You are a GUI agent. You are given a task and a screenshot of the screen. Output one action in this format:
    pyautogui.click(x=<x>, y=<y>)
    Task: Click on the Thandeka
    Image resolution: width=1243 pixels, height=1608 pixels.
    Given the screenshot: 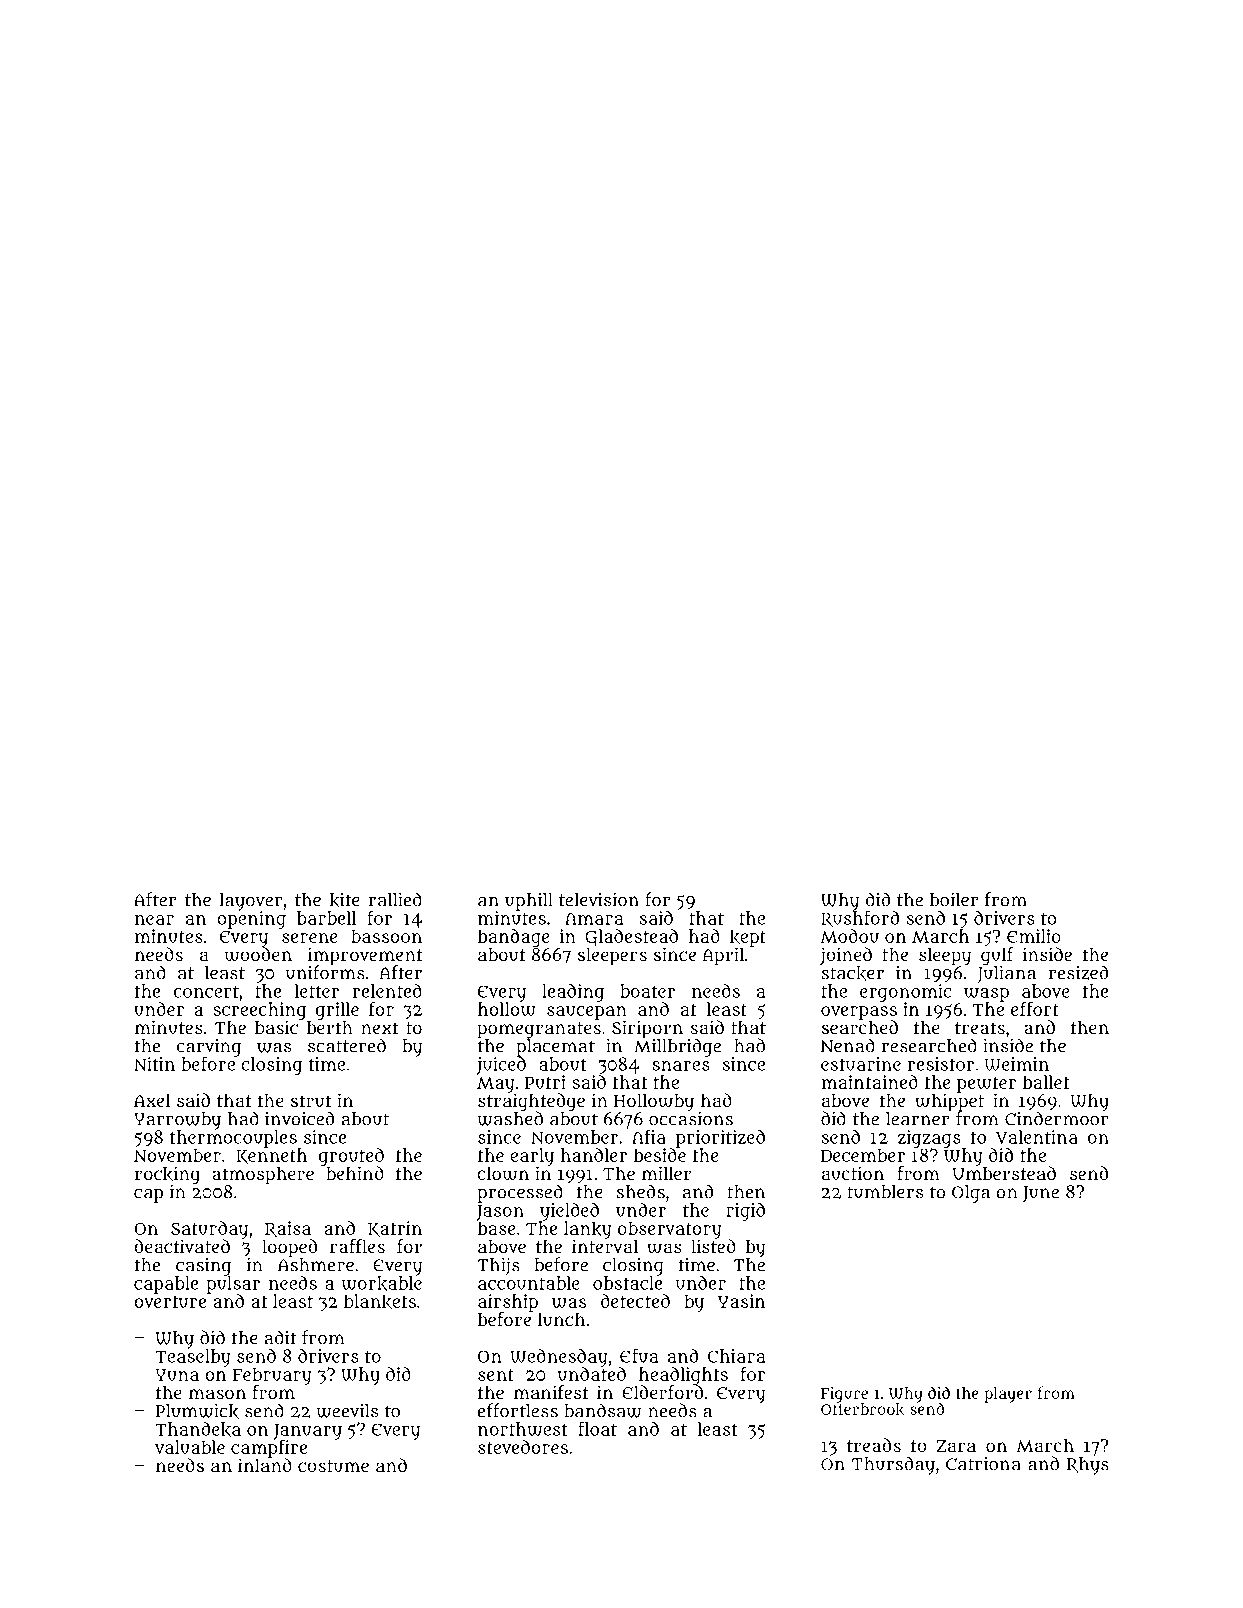 What is the action you would take?
    pyautogui.click(x=198, y=1429)
